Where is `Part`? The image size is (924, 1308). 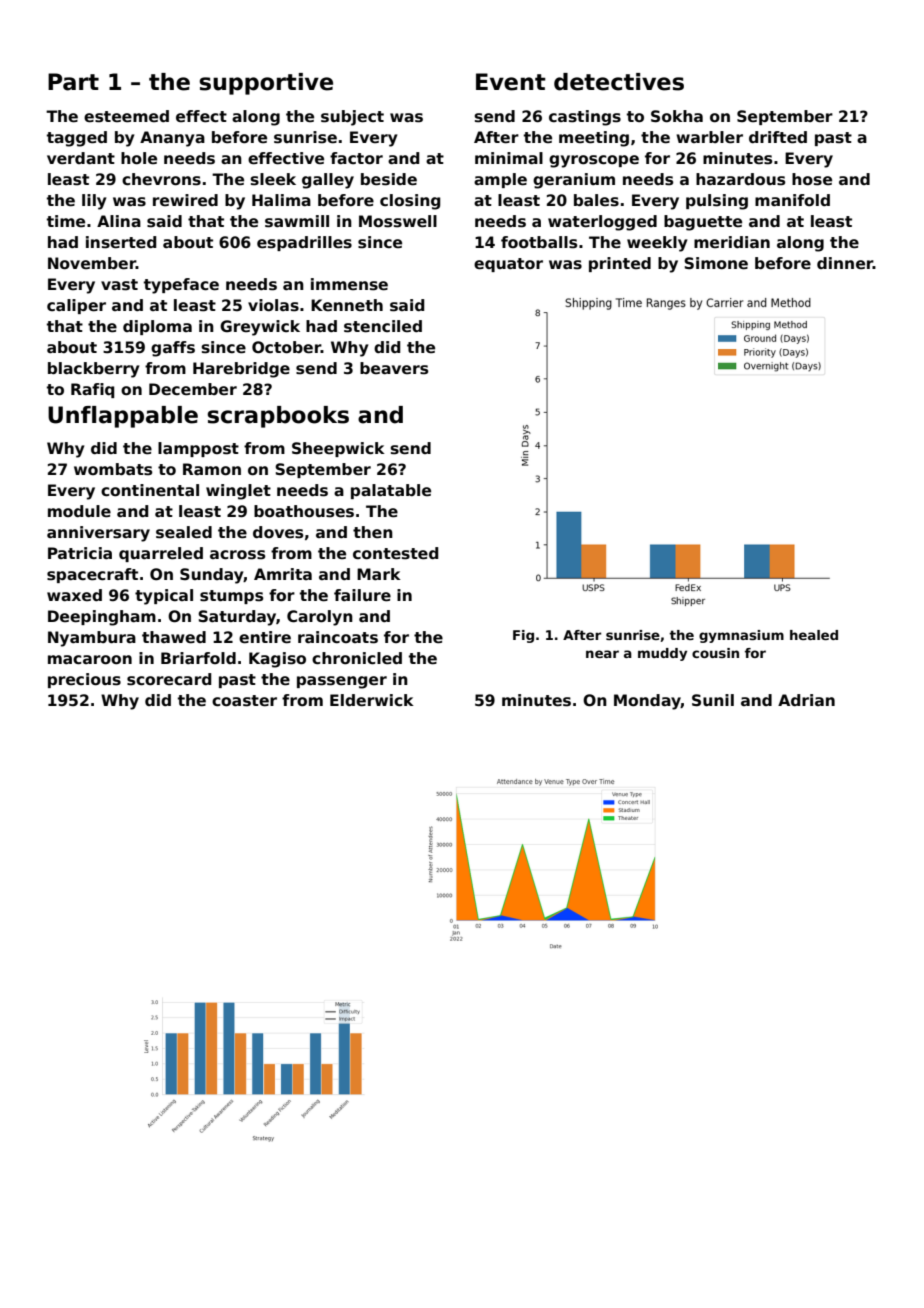 Part is located at coordinates (73, 82).
